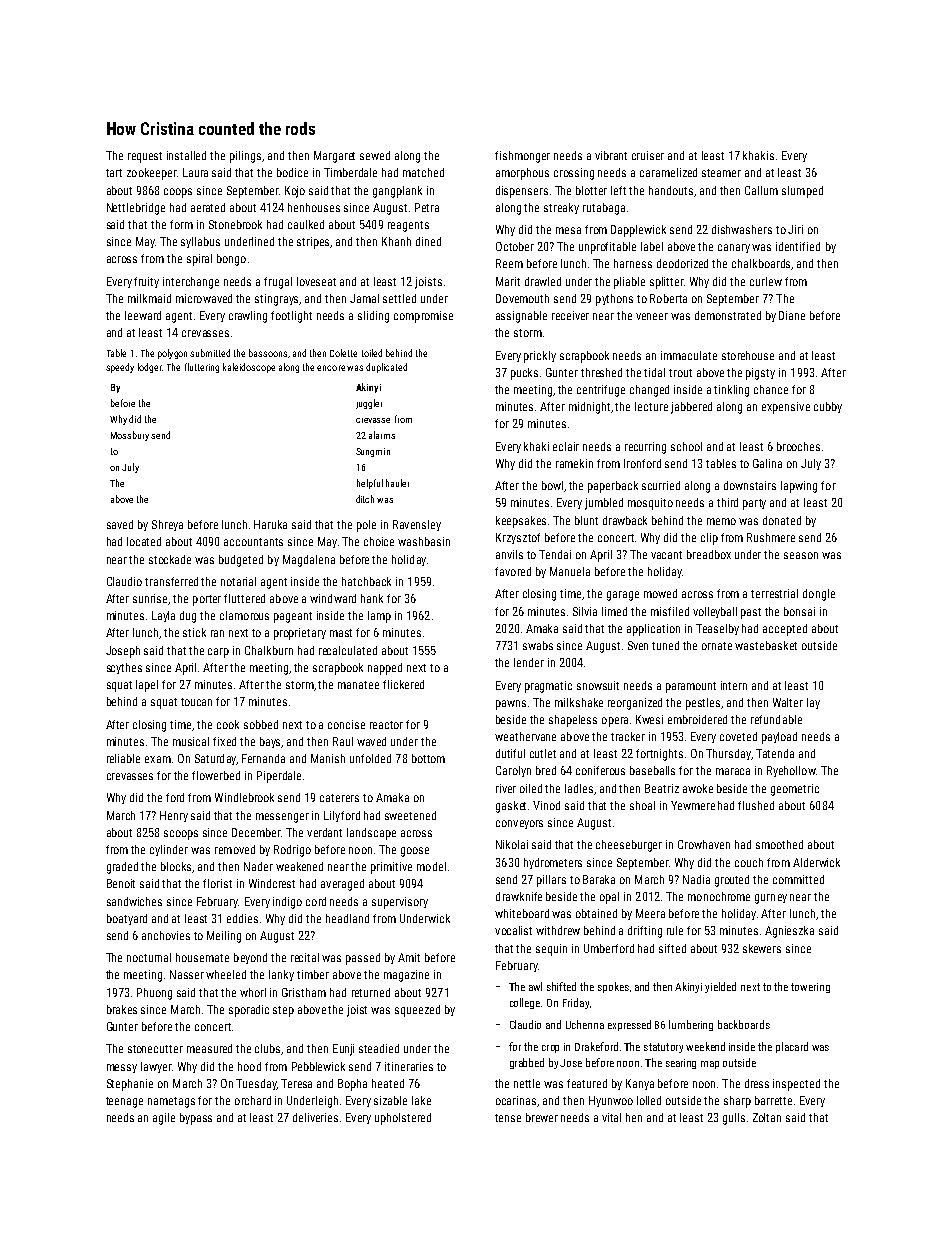 The width and height of the screenshot is (952, 1233). What do you see at coordinates (529, 662) in the screenshot?
I see `lender` at bounding box center [529, 662].
